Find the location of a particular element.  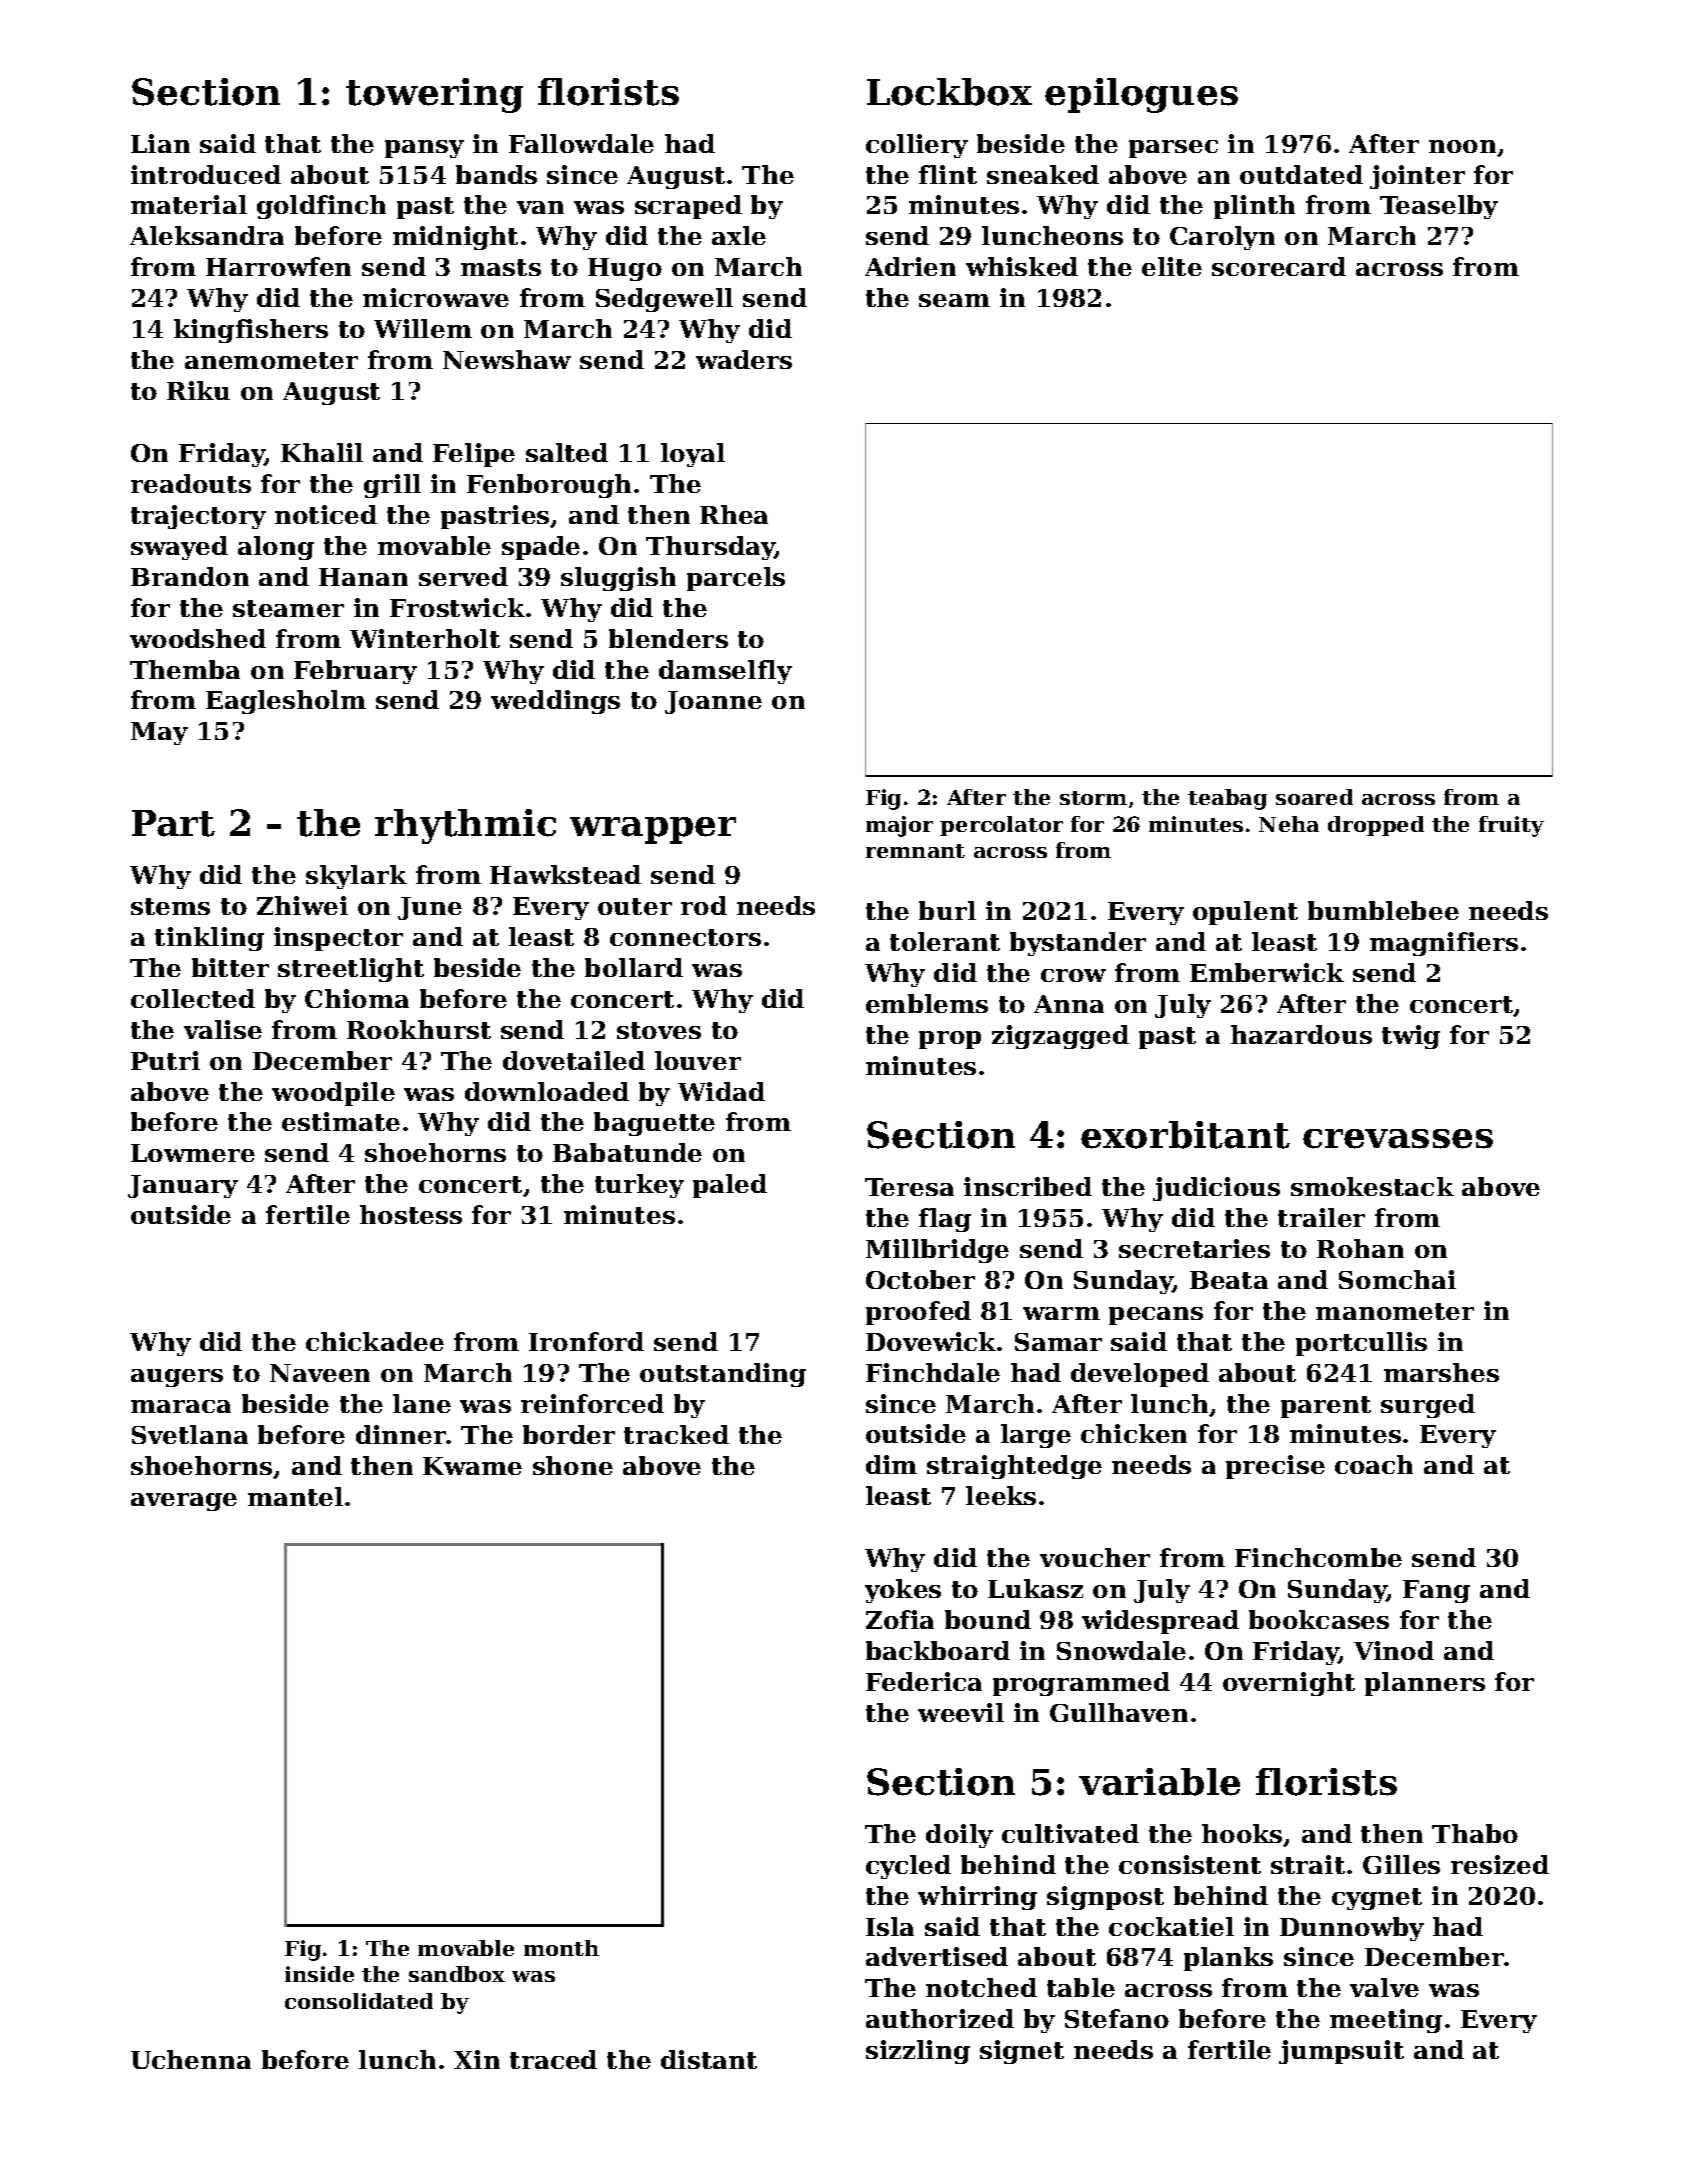

Zofia is located at coordinates (900, 1619).
